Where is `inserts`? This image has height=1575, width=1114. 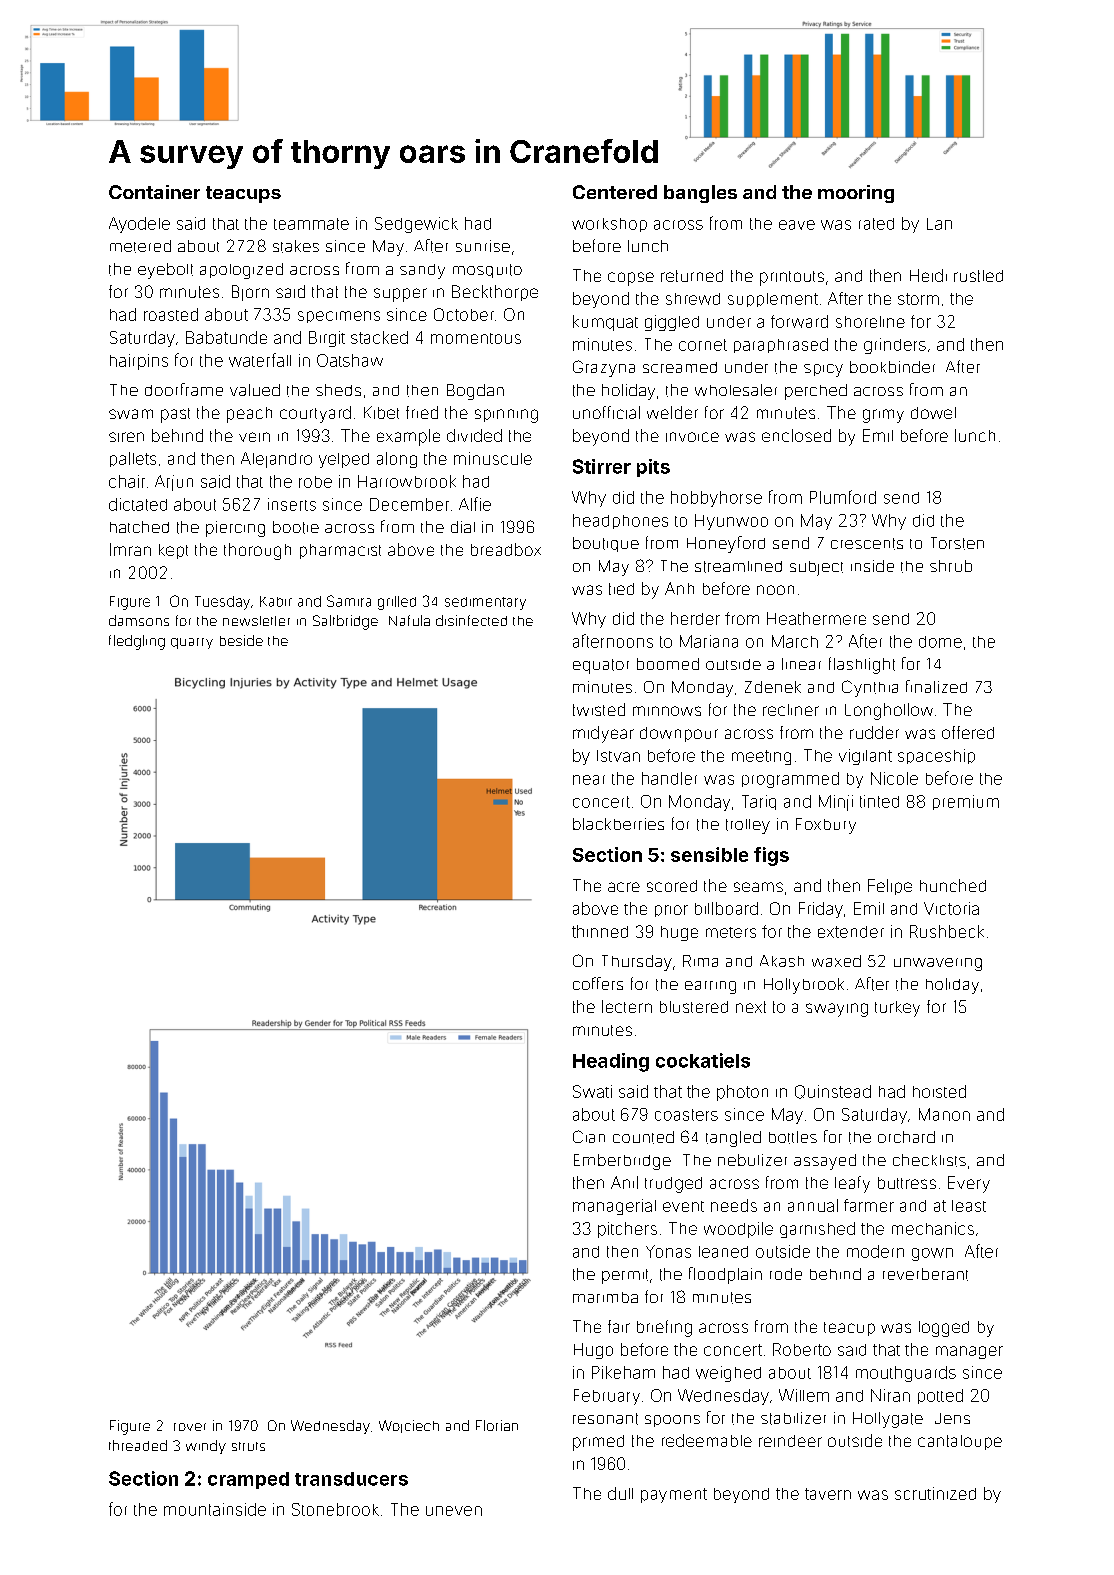
inserts is located at coordinates (292, 504).
